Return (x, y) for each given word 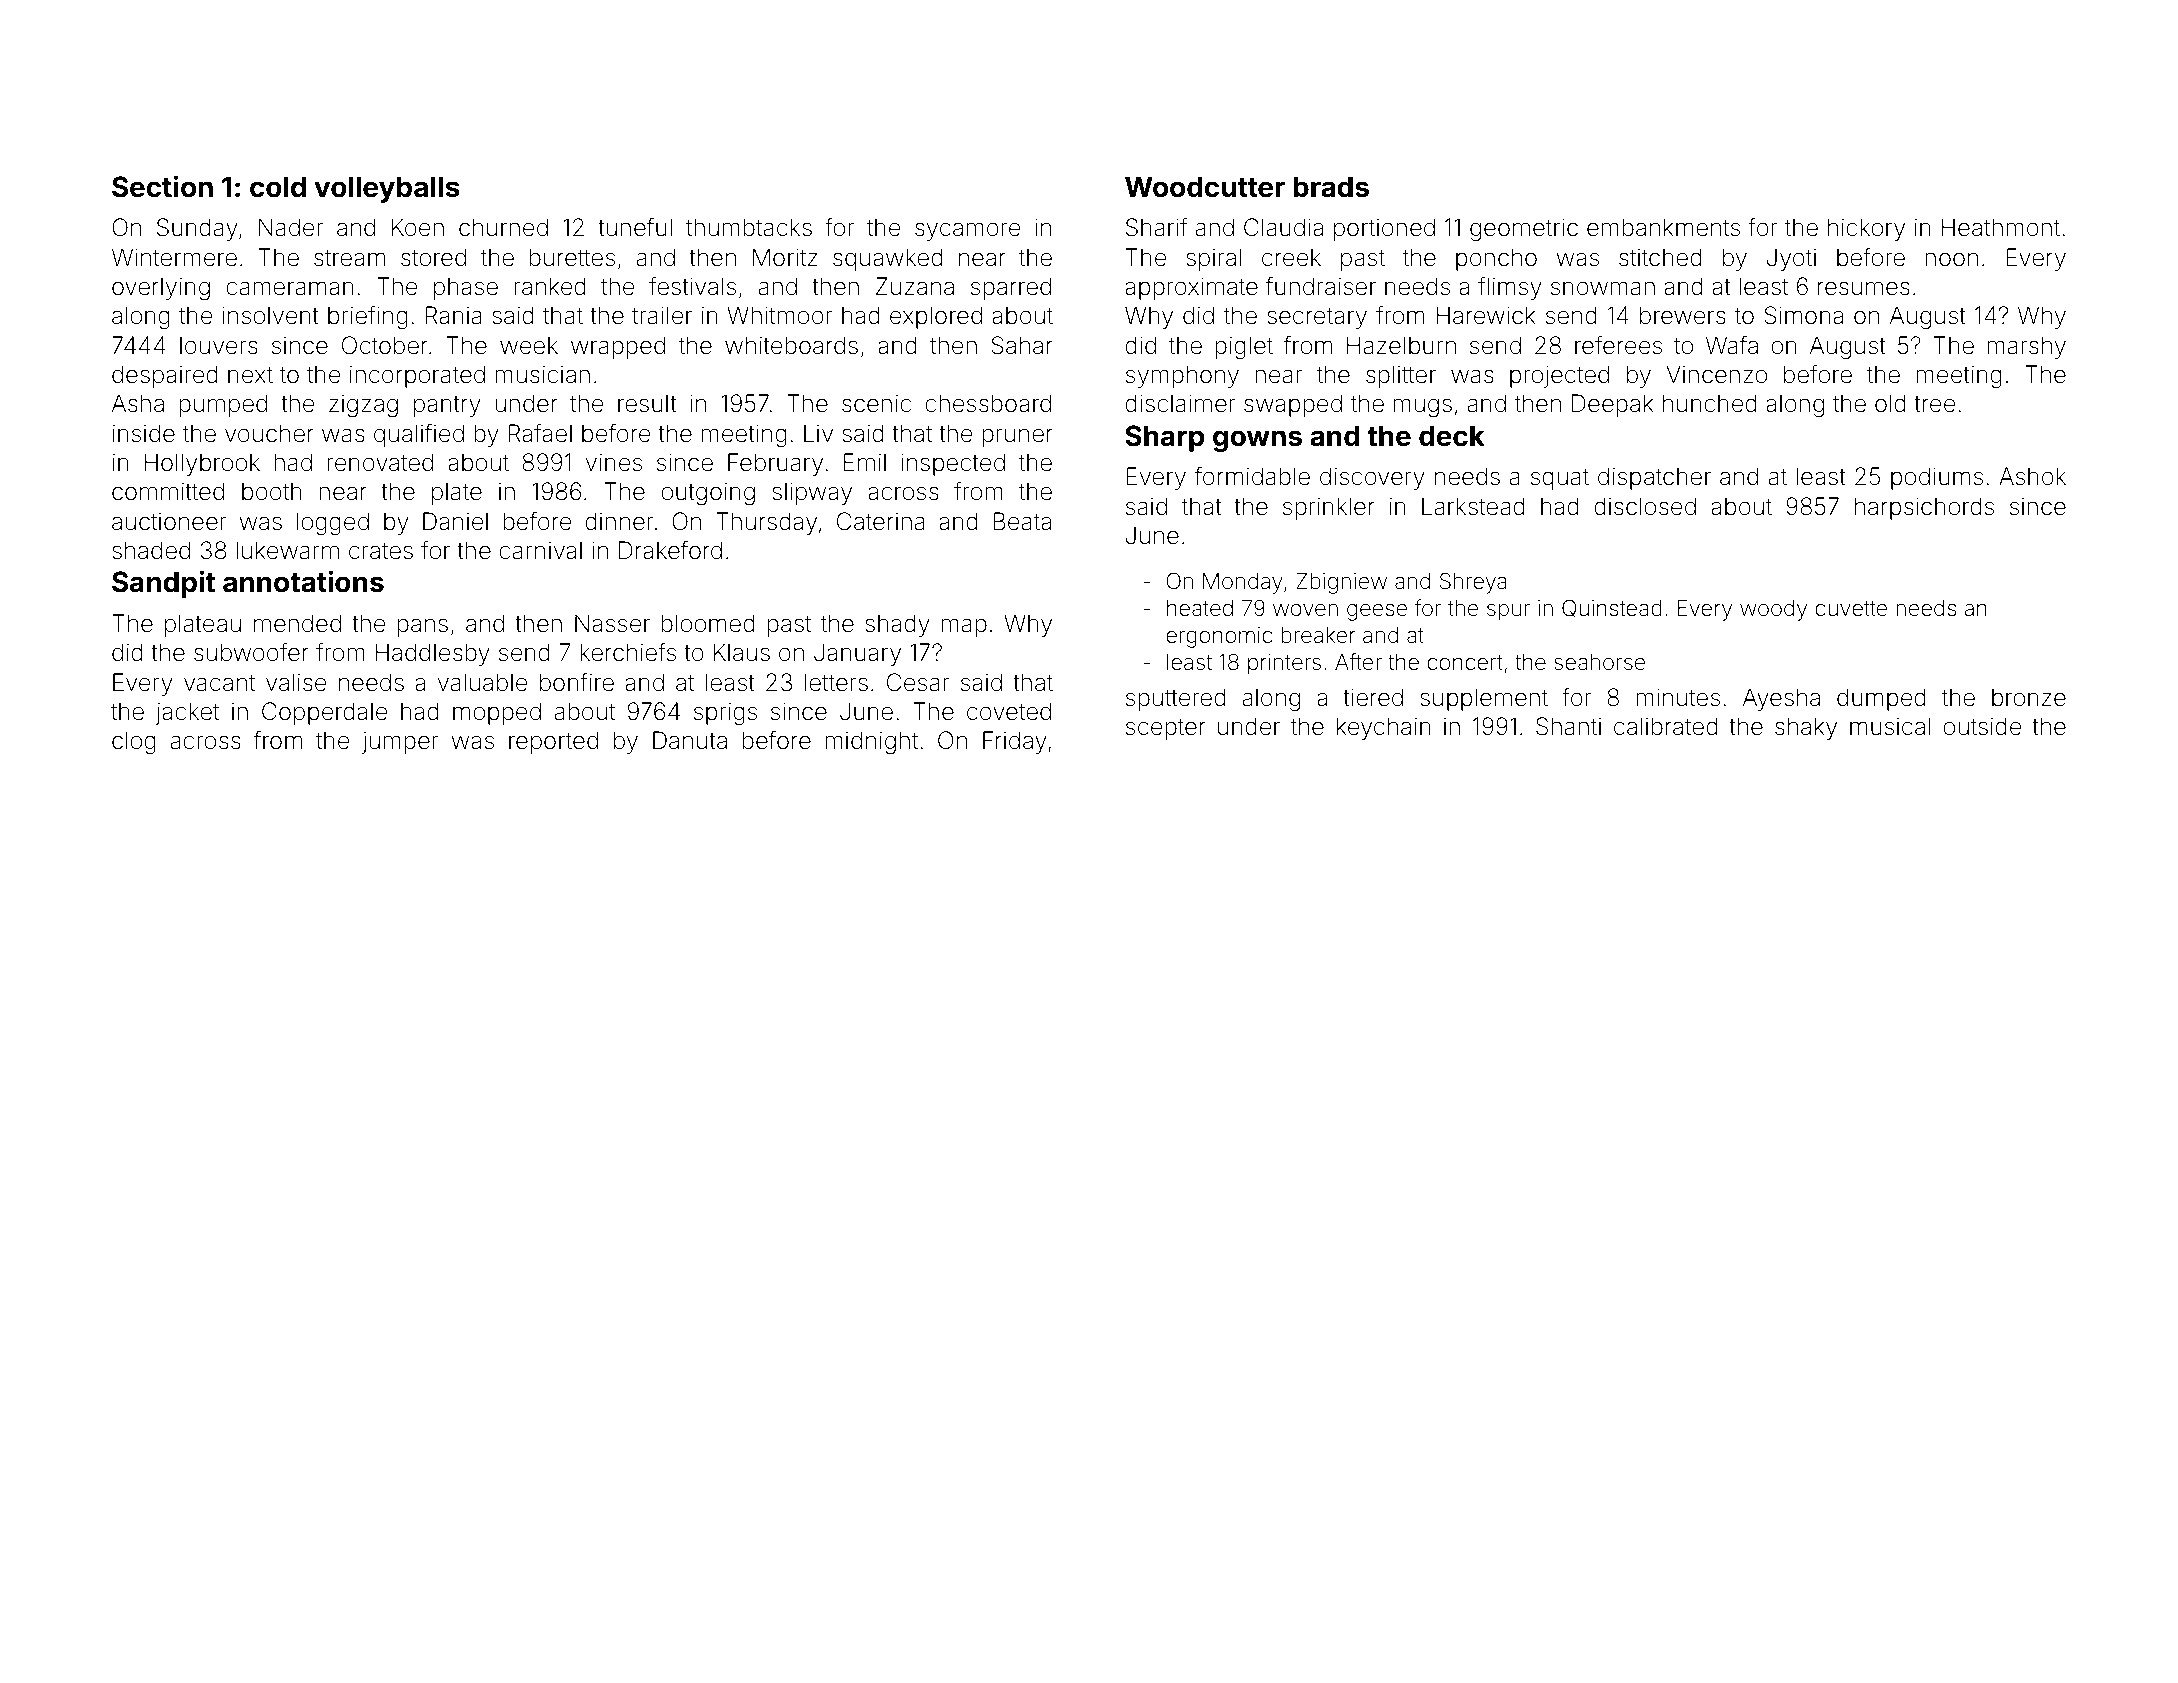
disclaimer (1180, 403)
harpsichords (1924, 508)
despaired (165, 376)
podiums (1937, 478)
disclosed (1645, 506)
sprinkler (1329, 508)
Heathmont (2001, 227)
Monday (1243, 583)
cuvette (1851, 609)
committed (168, 491)
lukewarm (287, 550)
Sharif (1156, 227)
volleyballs (387, 189)
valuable (482, 682)
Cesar (918, 682)
